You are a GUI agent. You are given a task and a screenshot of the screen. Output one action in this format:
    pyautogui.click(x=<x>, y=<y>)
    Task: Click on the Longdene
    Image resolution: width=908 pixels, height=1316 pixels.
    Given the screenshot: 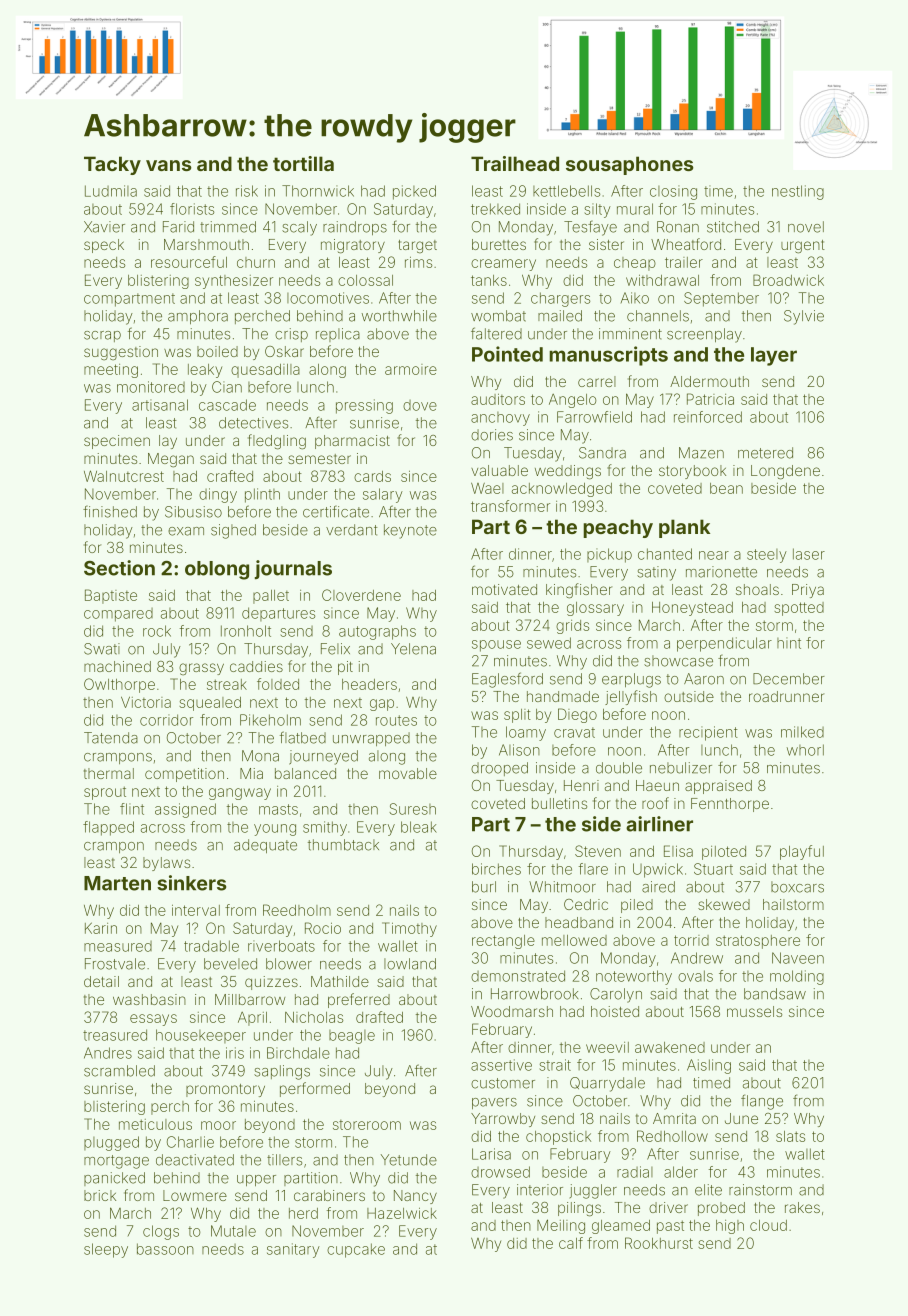 What is the action you would take?
    pyautogui.click(x=785, y=472)
